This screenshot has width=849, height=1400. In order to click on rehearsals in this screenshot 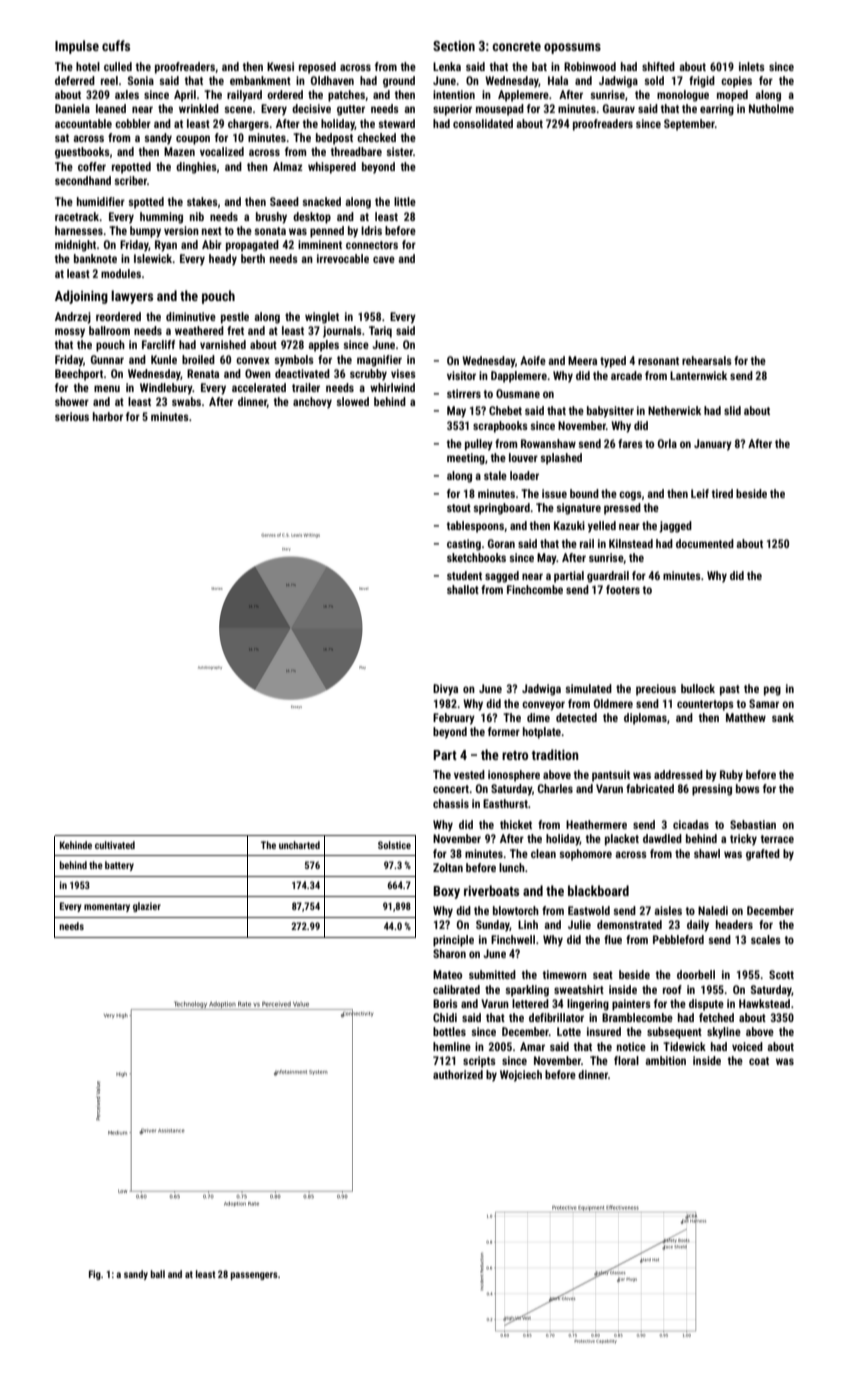, I will do `click(707, 360)`.
